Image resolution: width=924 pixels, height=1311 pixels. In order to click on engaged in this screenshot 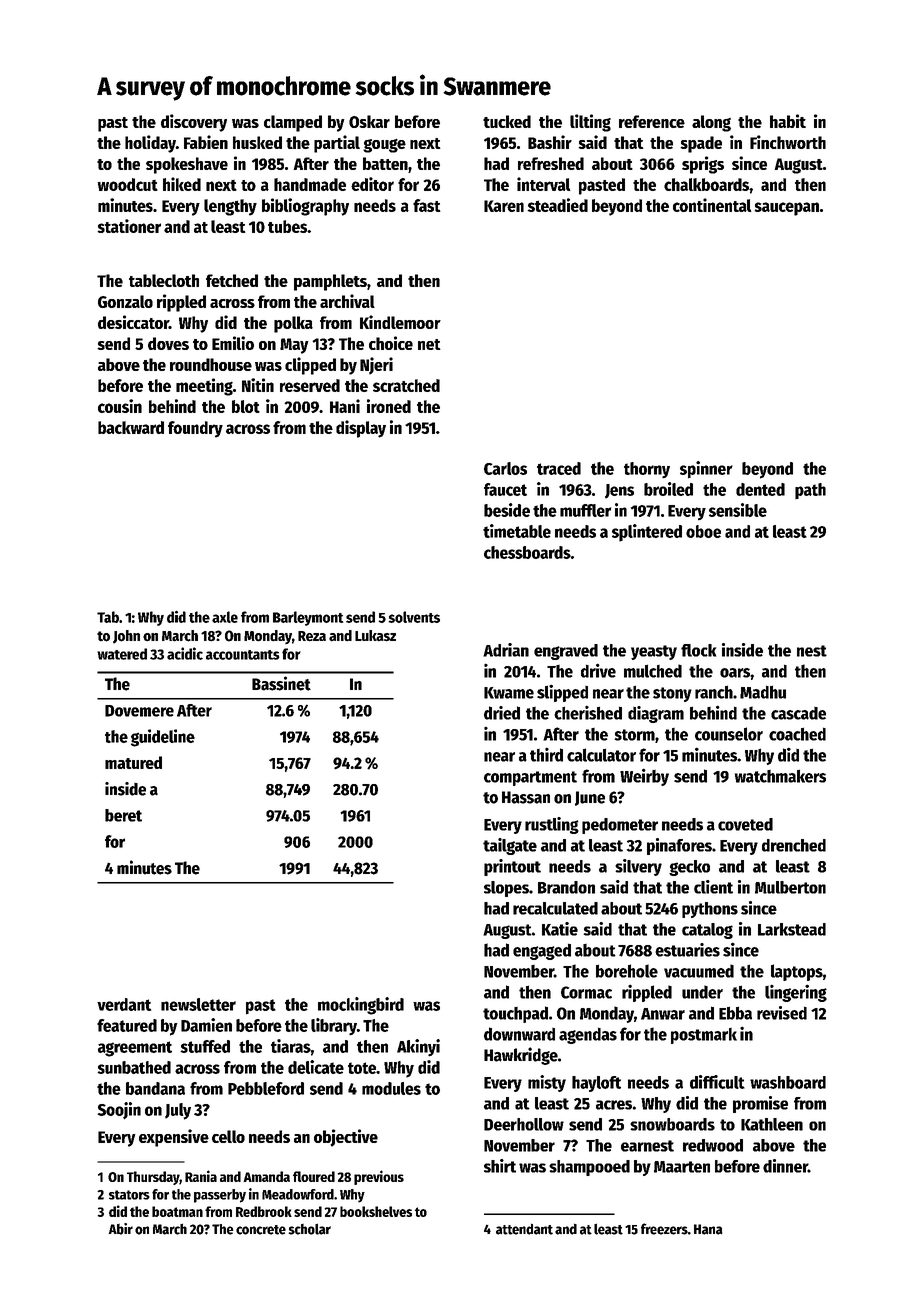, I will do `click(542, 951)`.
